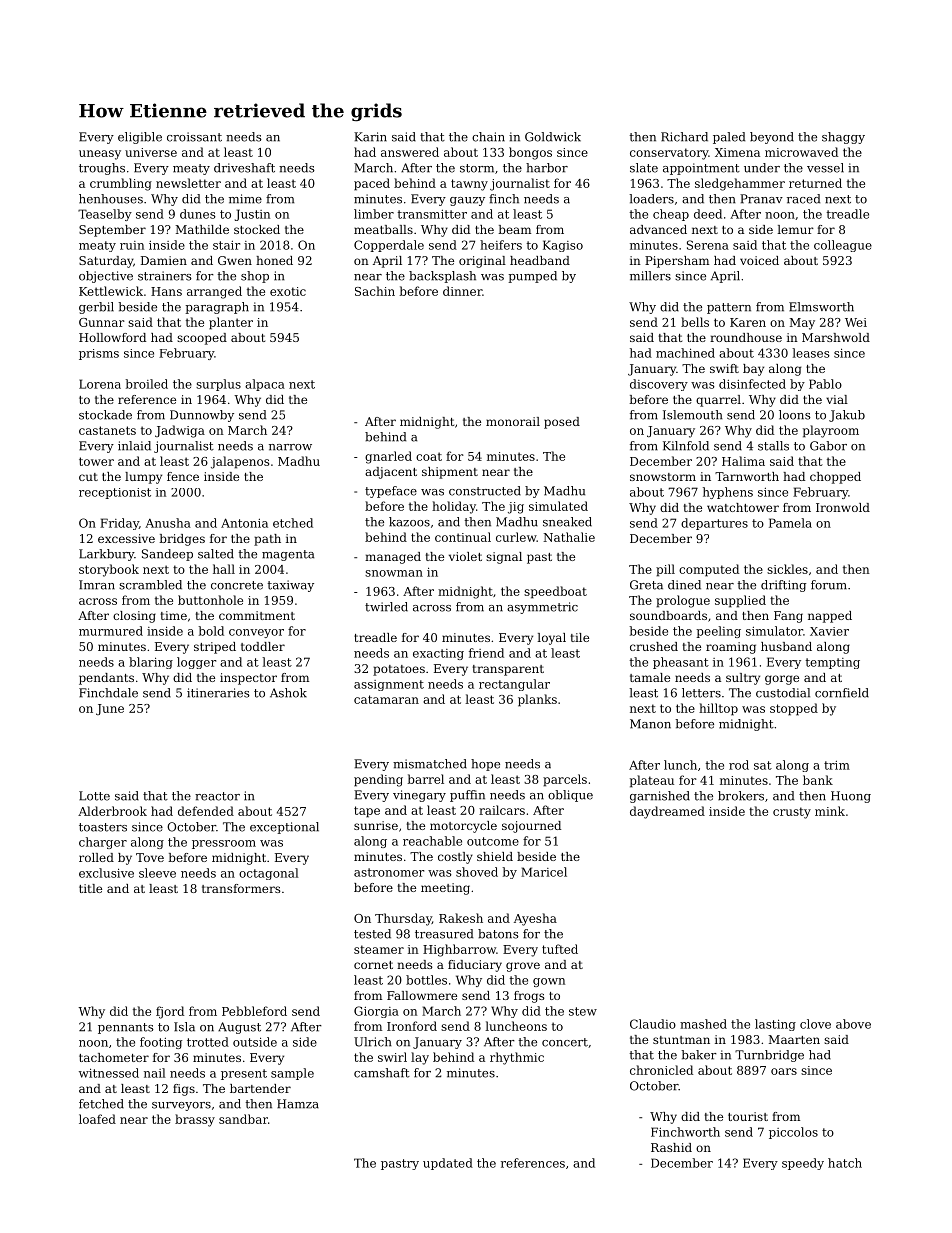  I want to click on loafed, so click(97, 1119).
